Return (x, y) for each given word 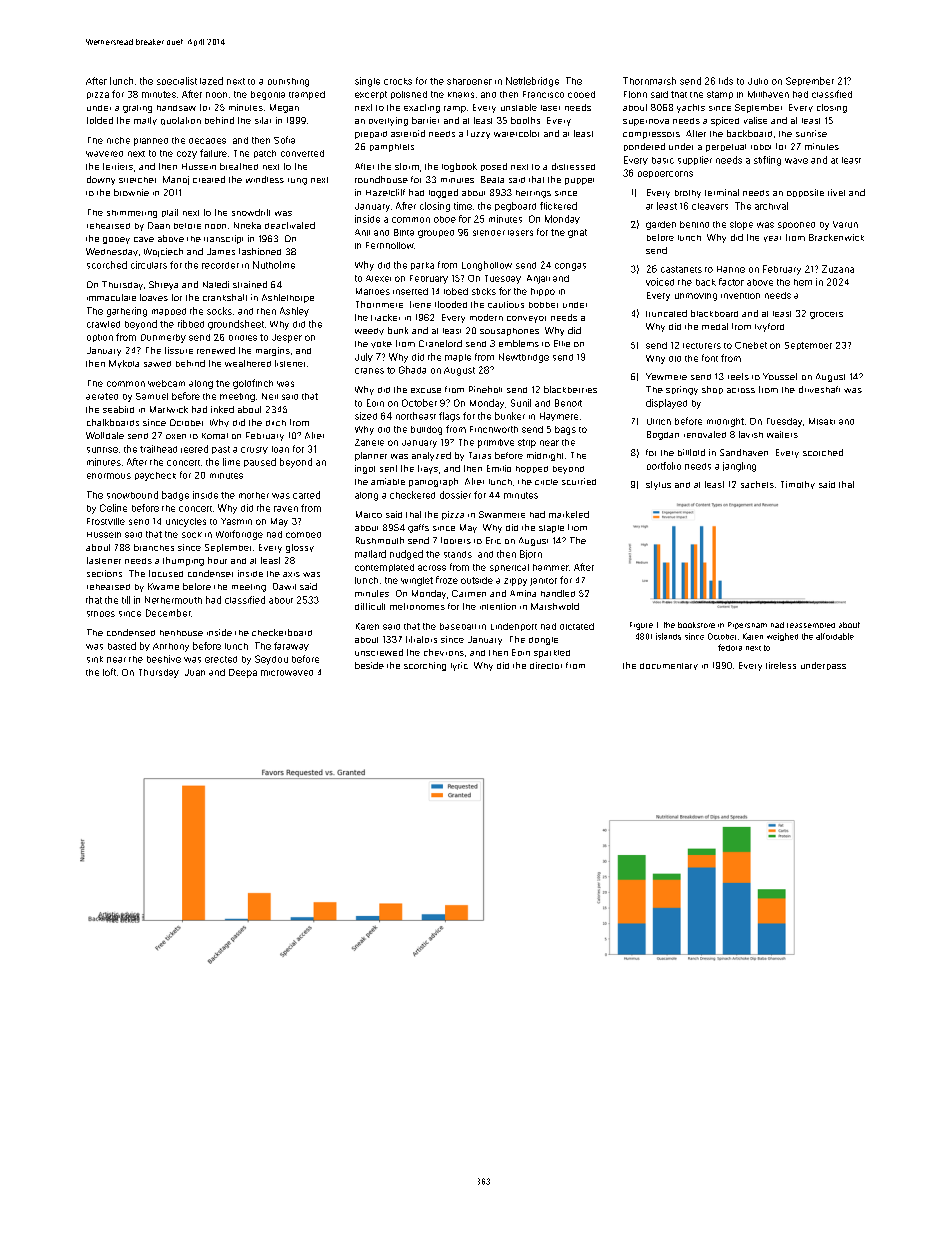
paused (260, 462)
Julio (758, 81)
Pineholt (485, 389)
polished (409, 95)
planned (151, 142)
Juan (195, 672)
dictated (577, 626)
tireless (781, 665)
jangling (739, 467)
